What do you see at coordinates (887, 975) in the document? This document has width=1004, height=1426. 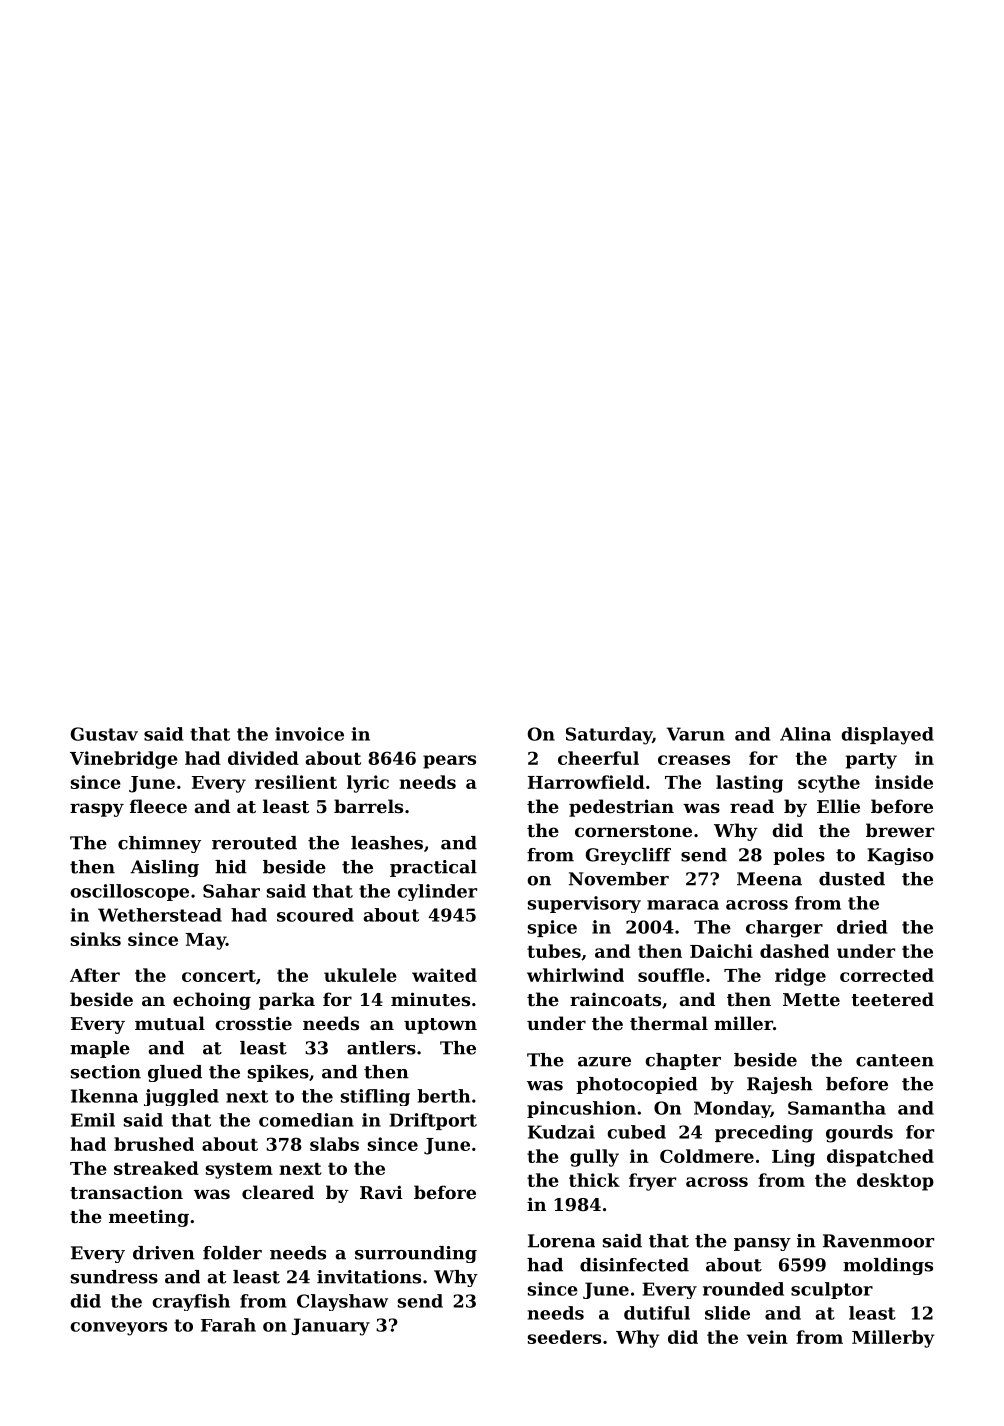 I see `corrected` at bounding box center [887, 975].
